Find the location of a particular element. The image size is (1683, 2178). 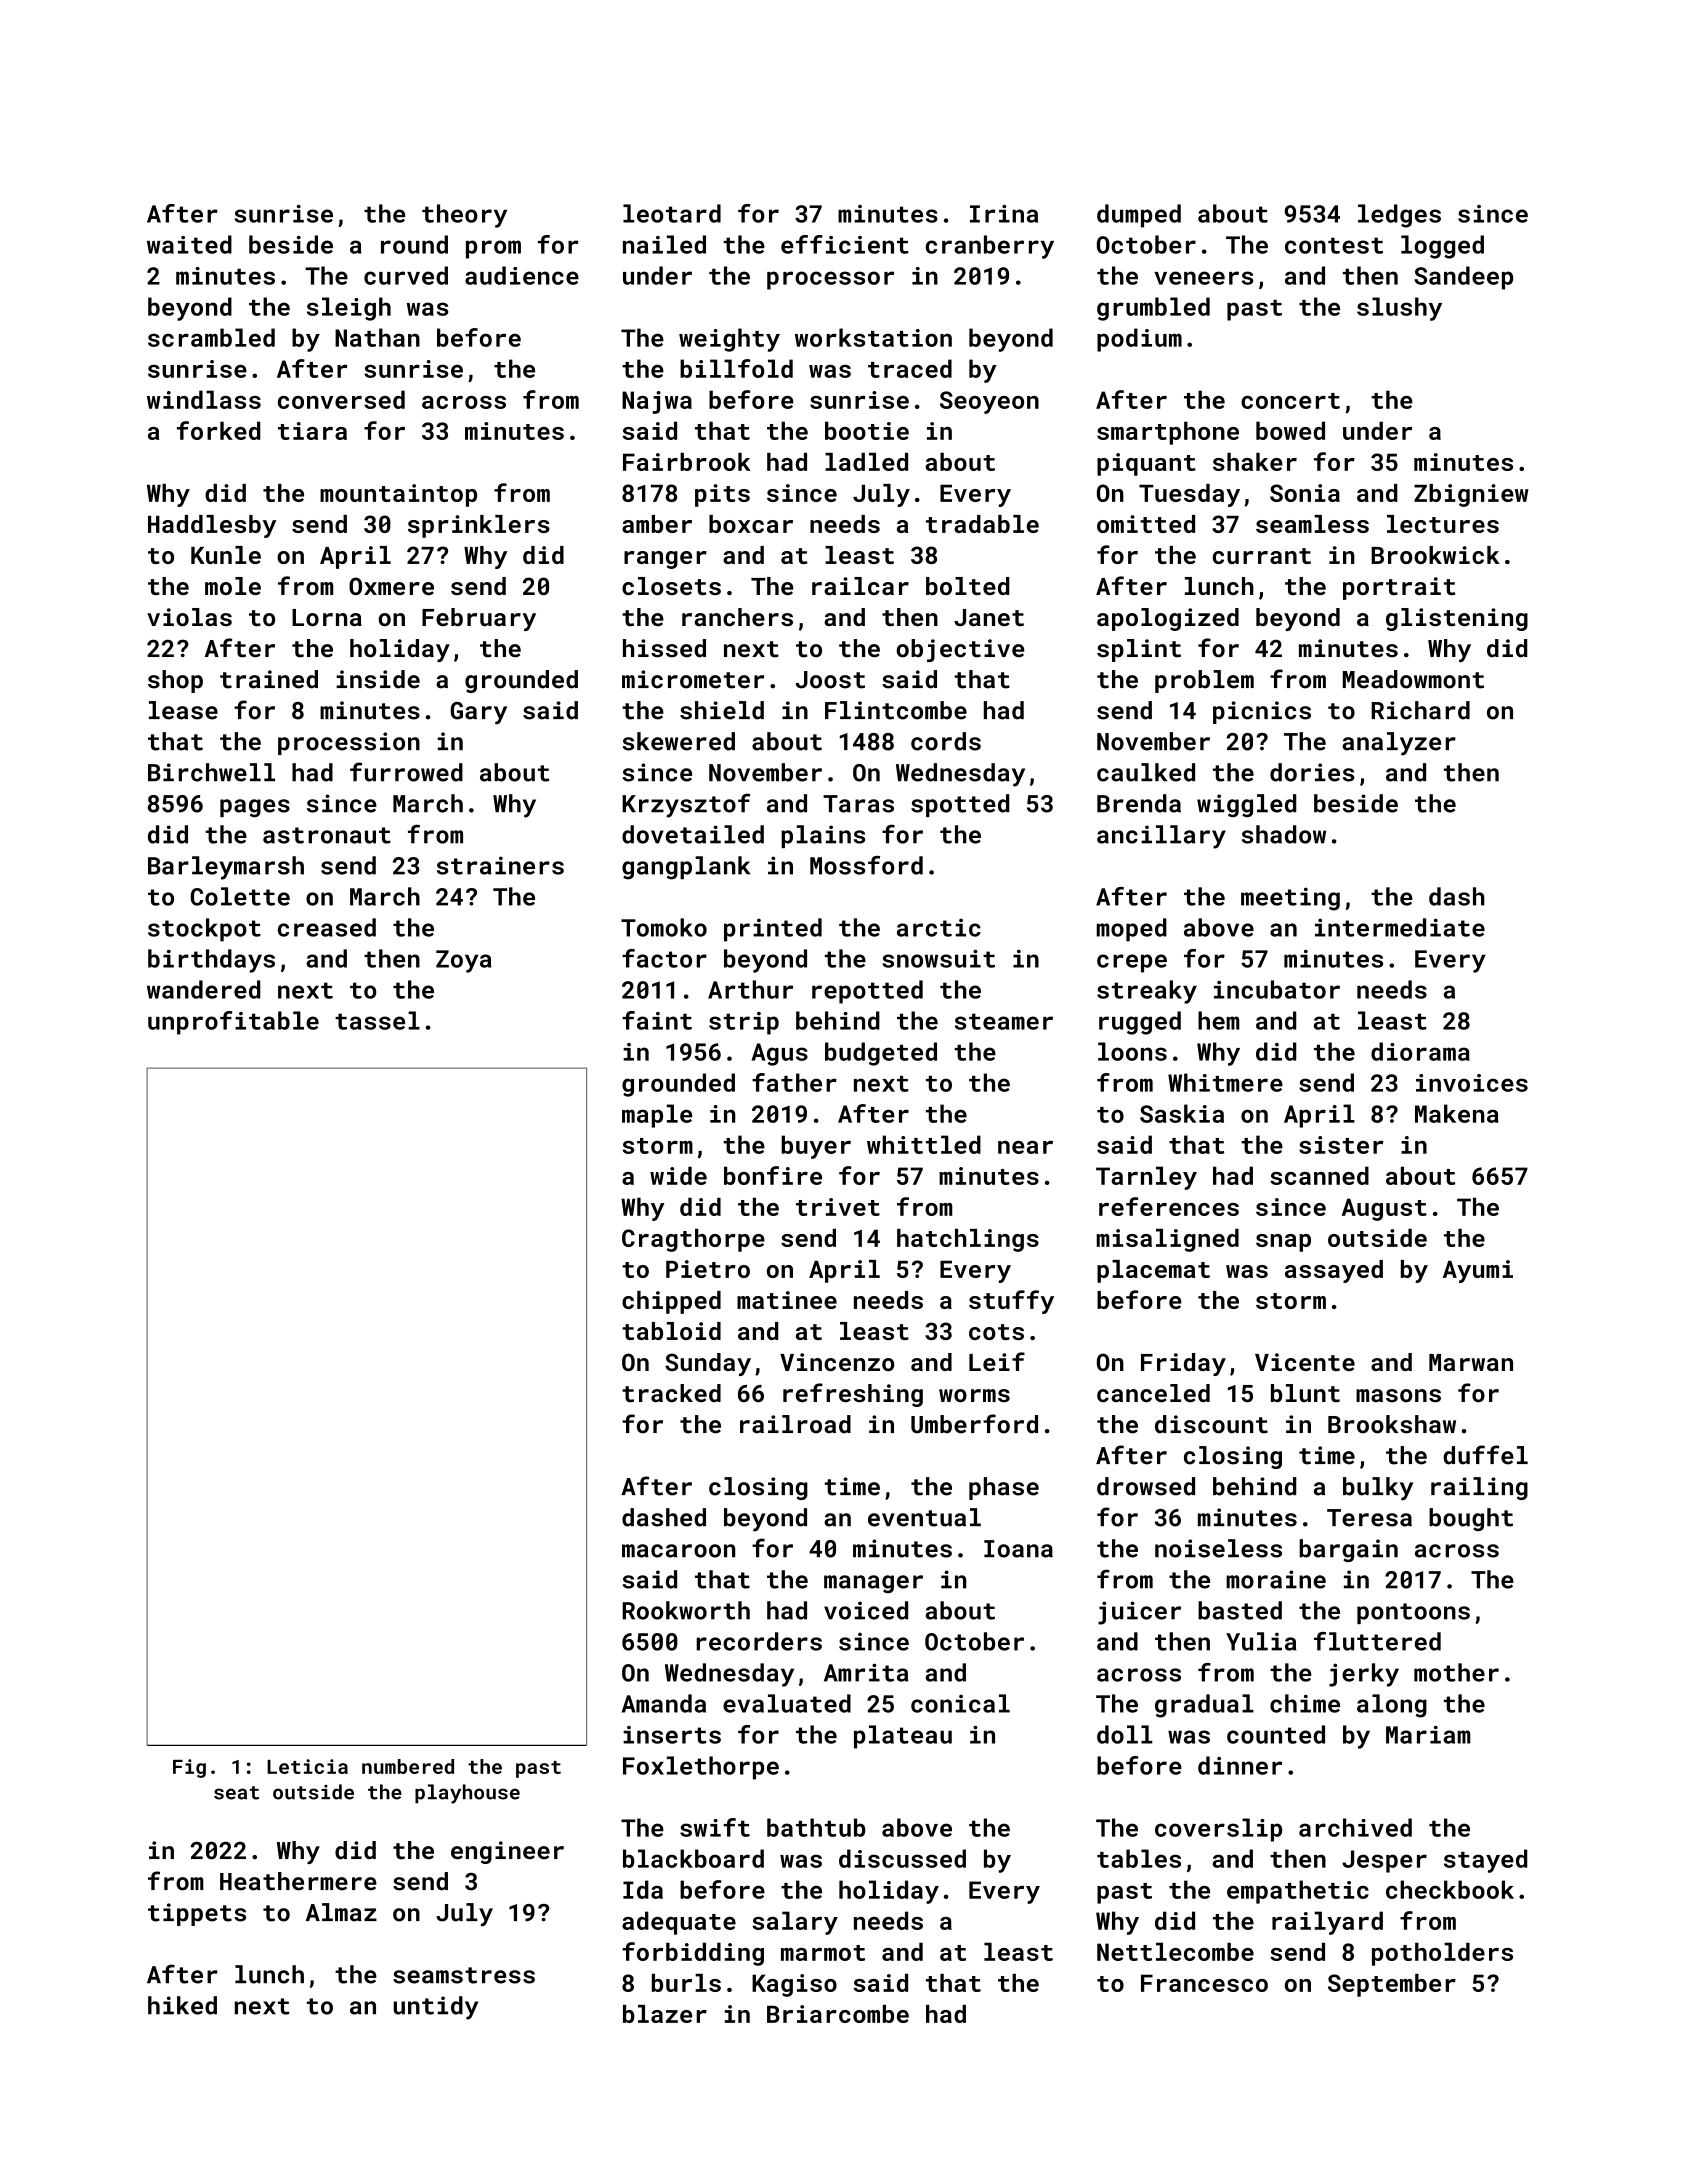

assayed is located at coordinates (1334, 1271).
